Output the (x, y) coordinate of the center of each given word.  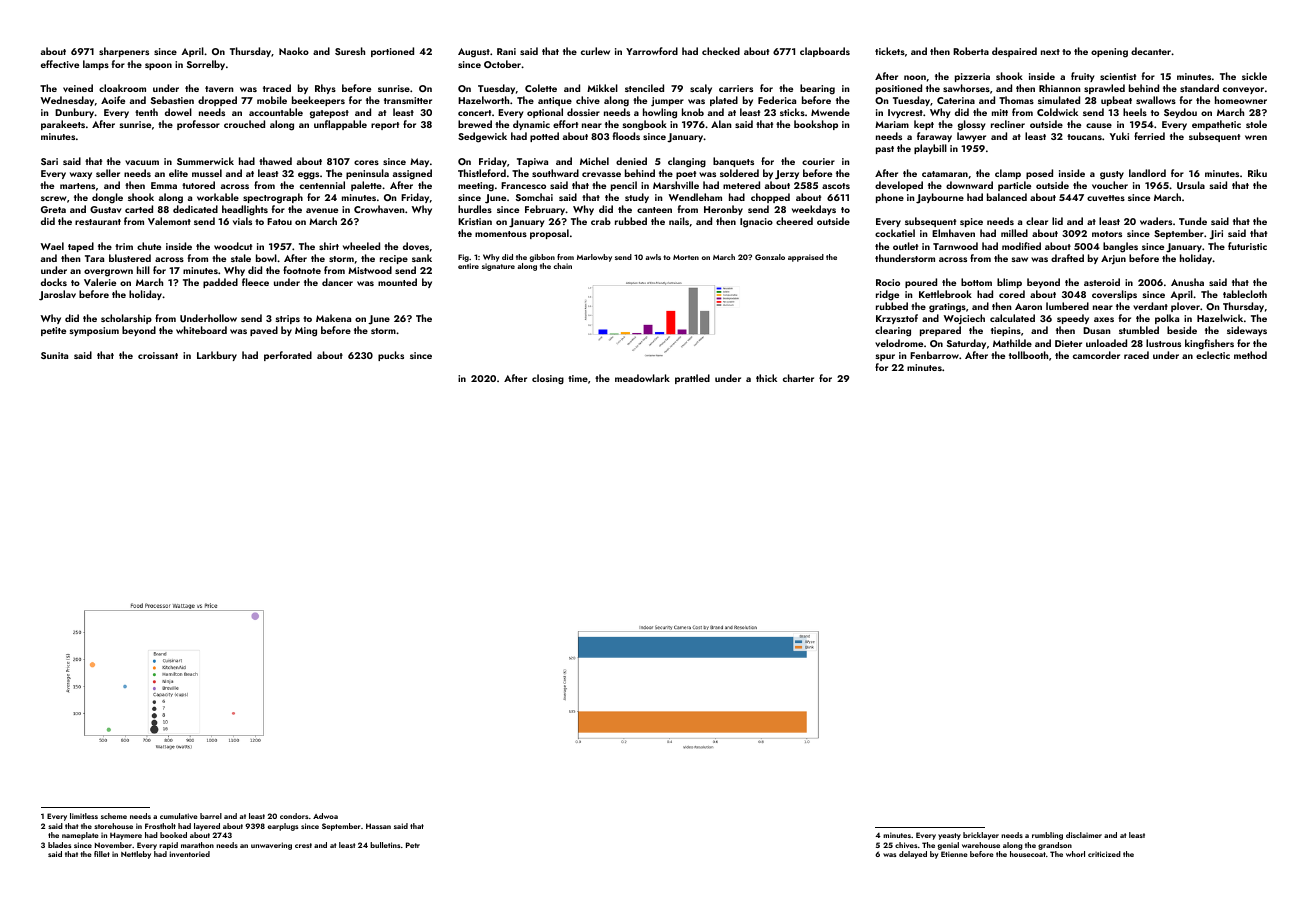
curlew (595, 51)
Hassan (378, 826)
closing (548, 379)
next (1050, 52)
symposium (94, 331)
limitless (84, 816)
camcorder (1096, 355)
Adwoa (325, 816)
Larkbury (217, 356)
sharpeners (124, 52)
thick (766, 378)
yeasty (949, 836)
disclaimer (1084, 835)
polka (1167, 319)
